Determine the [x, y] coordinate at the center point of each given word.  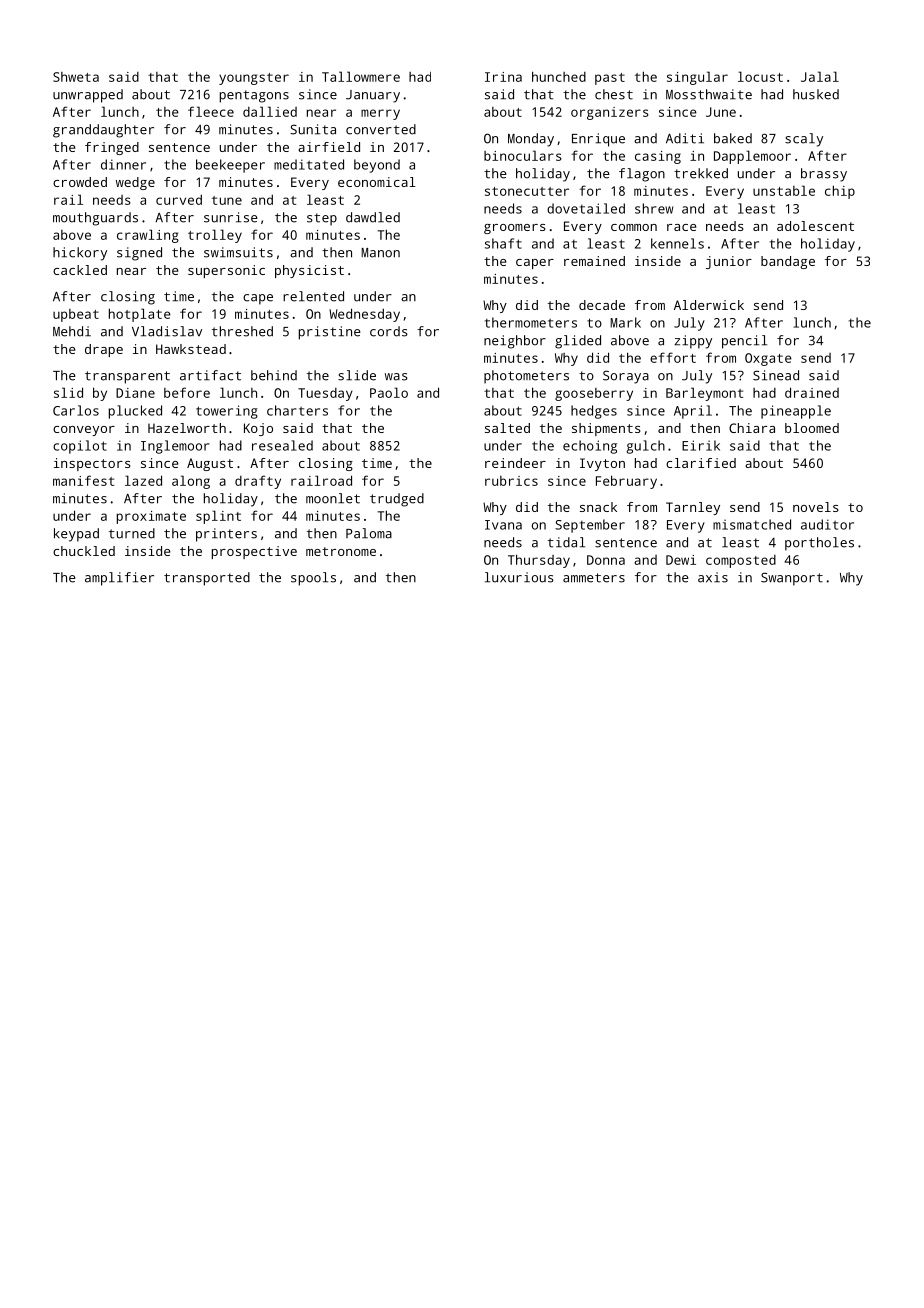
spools [313, 579]
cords [389, 331]
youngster [254, 79]
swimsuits [238, 252]
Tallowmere [361, 76]
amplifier [119, 579]
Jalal [820, 76]
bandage [788, 262]
